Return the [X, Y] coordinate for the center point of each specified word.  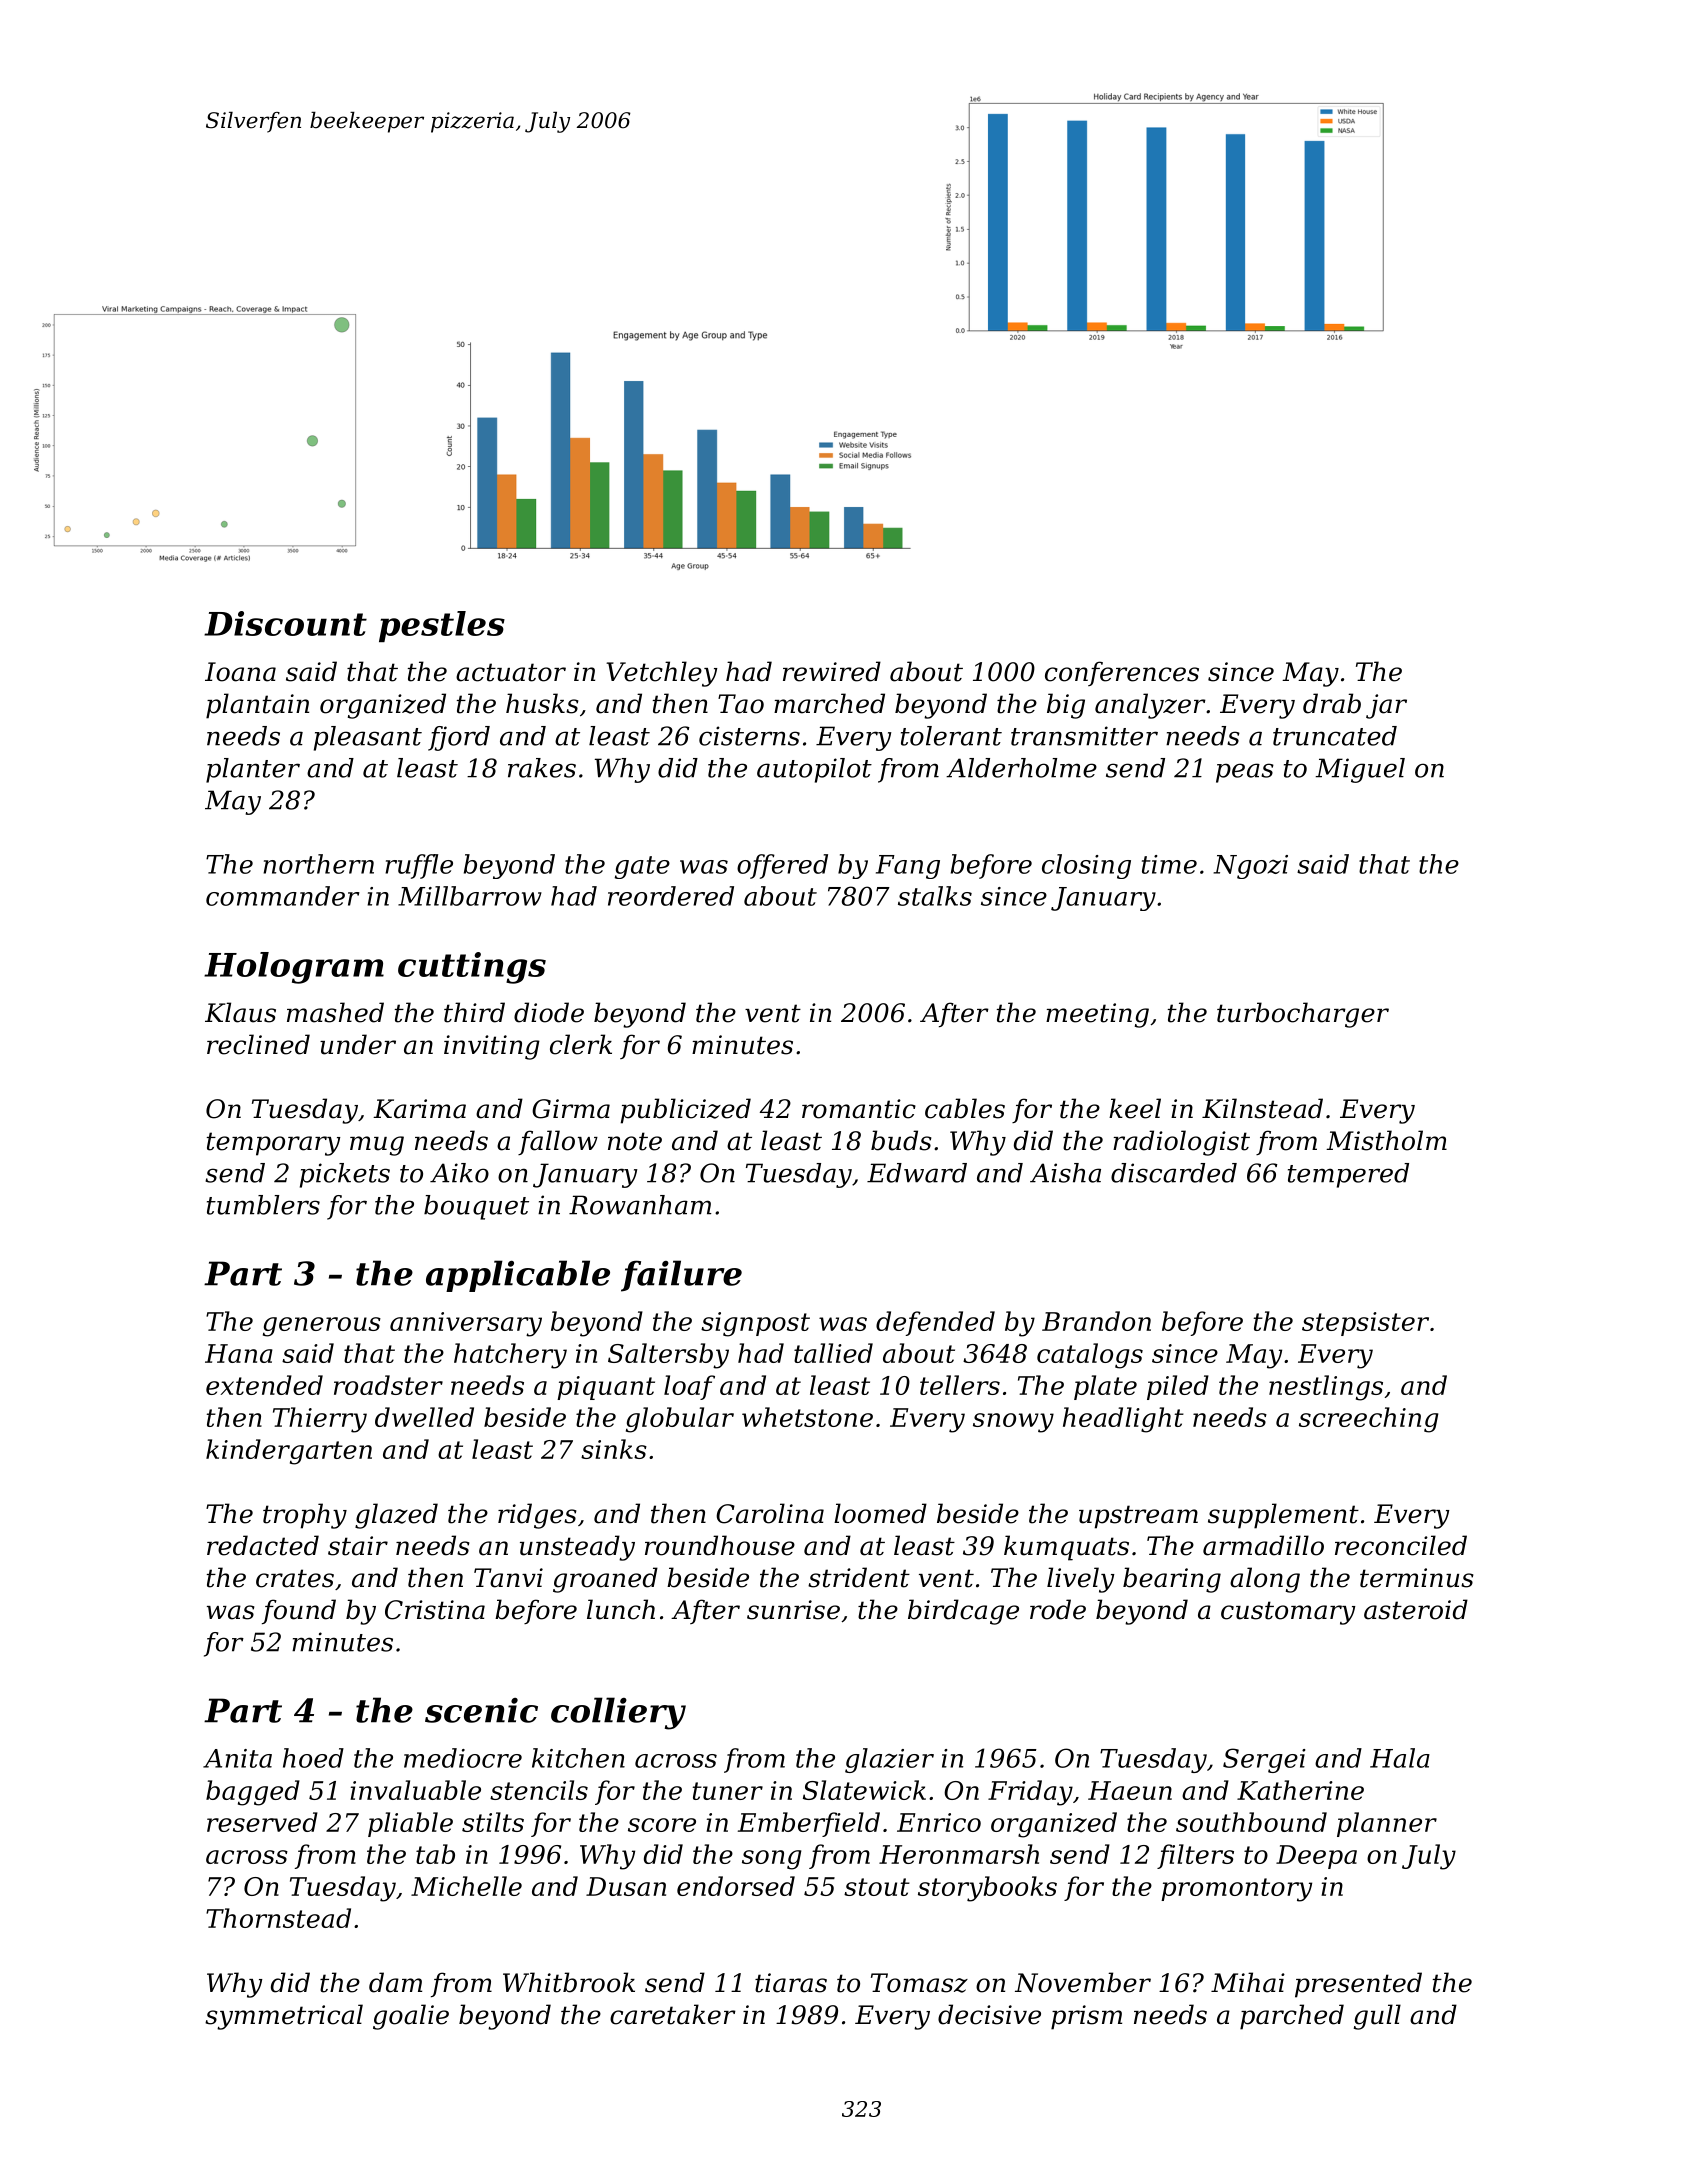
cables [965, 1108]
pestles [442, 626]
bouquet [476, 1207]
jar [1386, 706]
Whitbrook [569, 1982]
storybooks [987, 1889]
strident [859, 1577]
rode [1058, 1609]
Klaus [240, 1012]
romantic [859, 1109]
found [299, 1611]
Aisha [1065, 1173]
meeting [1097, 1015]
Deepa [1316, 1857]
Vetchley [662, 674]
